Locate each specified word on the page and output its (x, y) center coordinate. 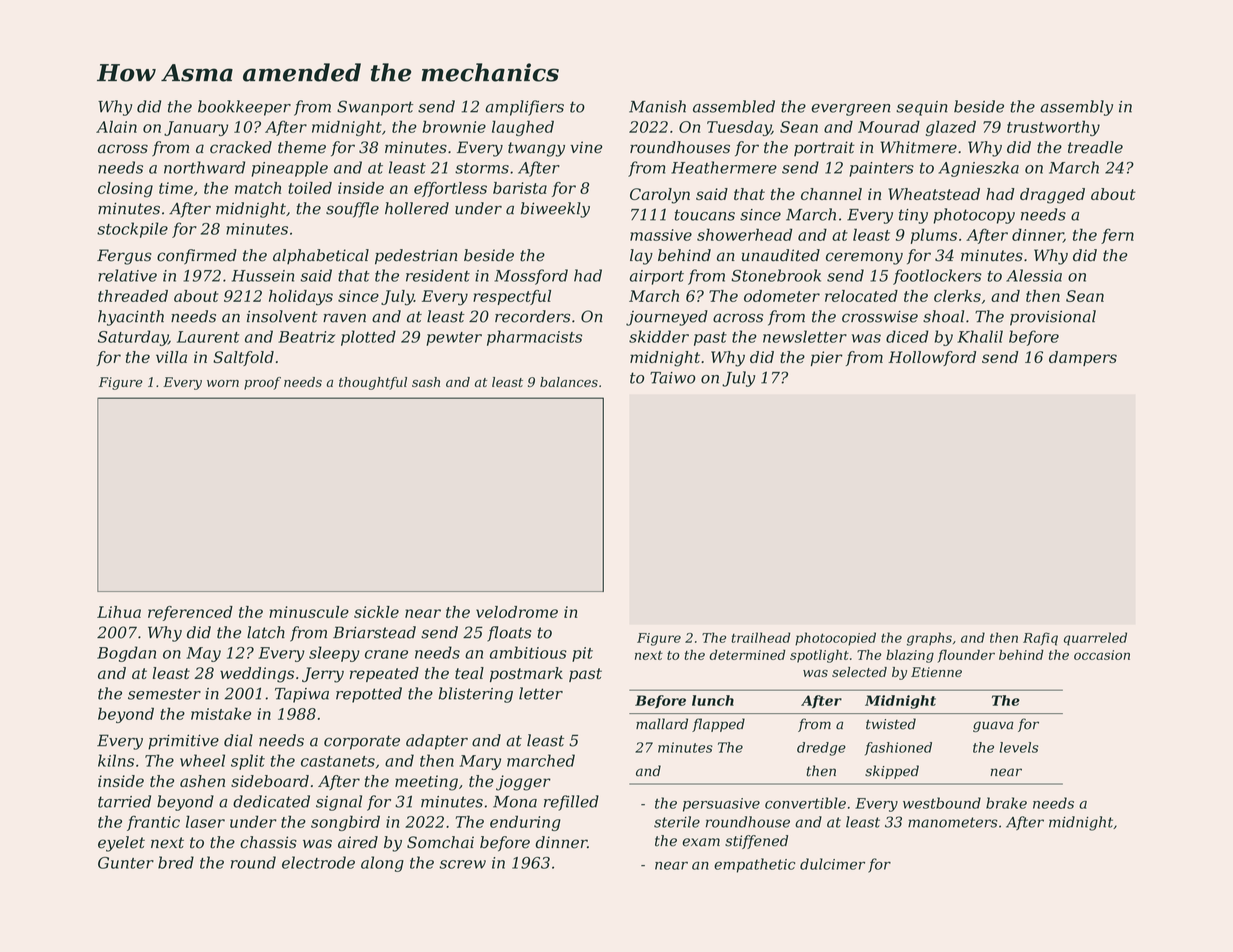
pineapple (290, 169)
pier (826, 358)
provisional (1053, 318)
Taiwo (672, 378)
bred (176, 862)
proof (262, 383)
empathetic (754, 865)
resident (438, 275)
